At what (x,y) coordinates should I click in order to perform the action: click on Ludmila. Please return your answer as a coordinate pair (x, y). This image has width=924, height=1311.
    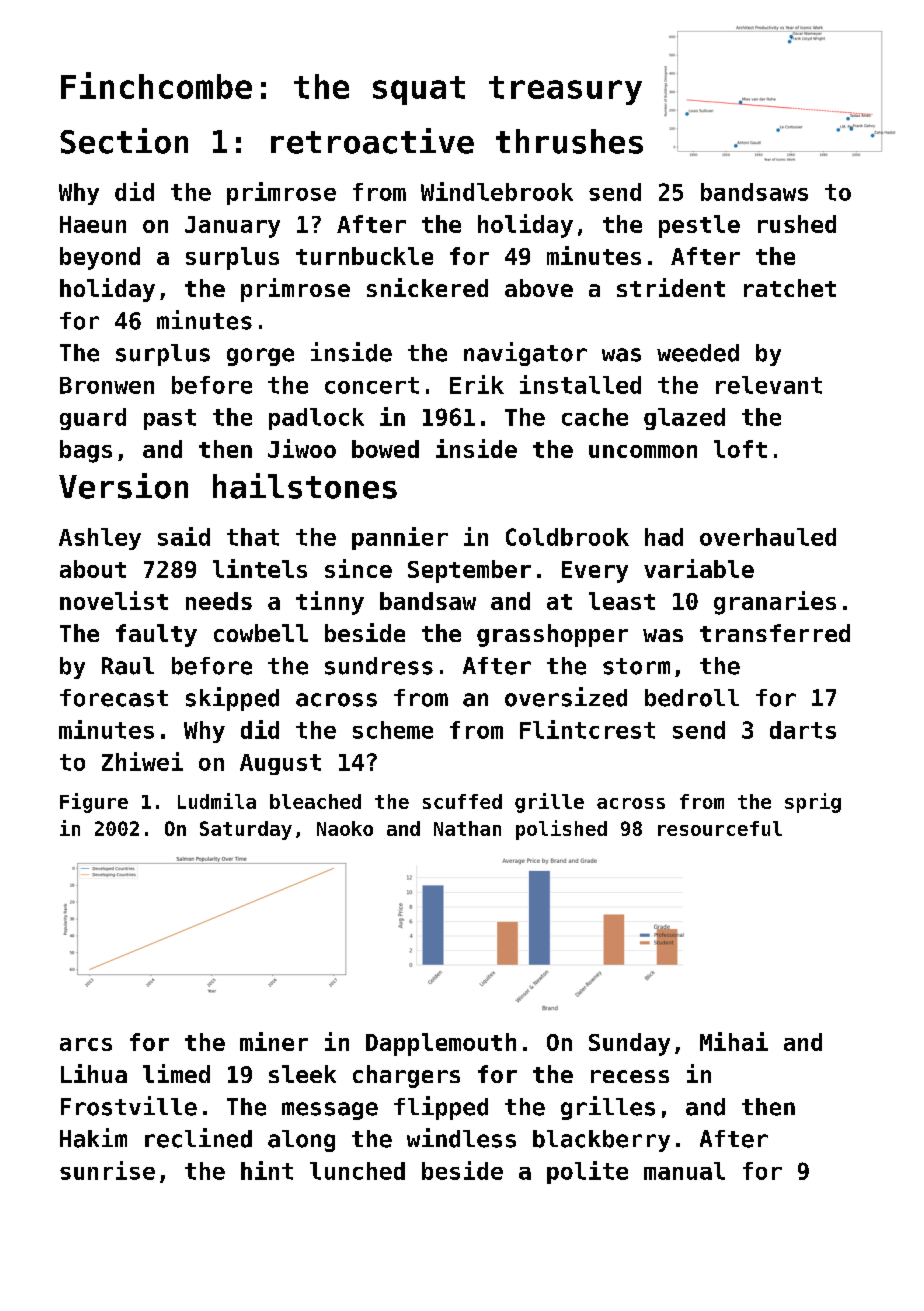
    Looking at the image, I should click on (217, 801).
